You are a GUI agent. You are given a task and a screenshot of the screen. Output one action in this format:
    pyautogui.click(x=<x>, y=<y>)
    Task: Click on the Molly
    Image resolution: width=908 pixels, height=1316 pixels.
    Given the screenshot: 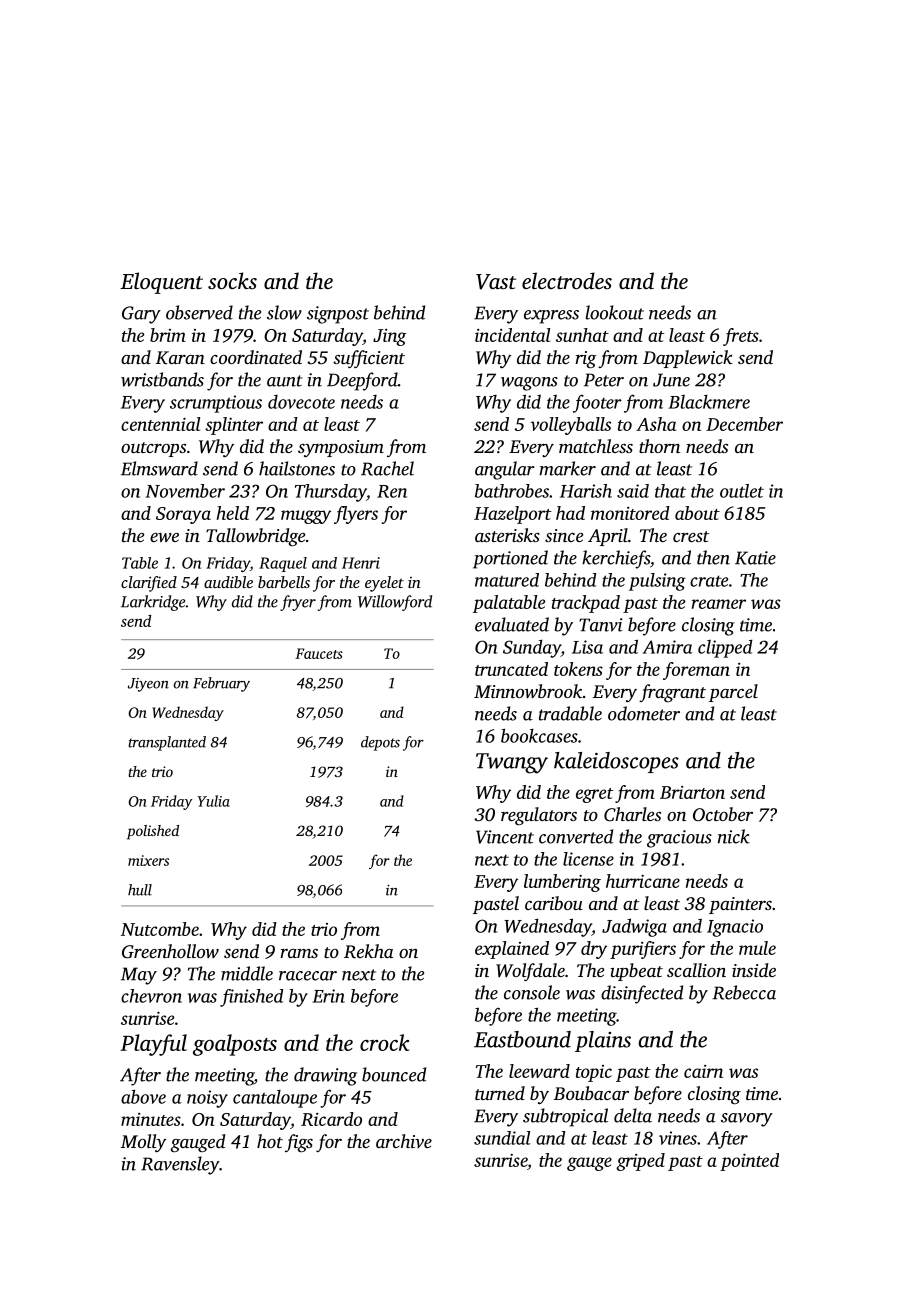 What is the action you would take?
    pyautogui.click(x=143, y=1143)
